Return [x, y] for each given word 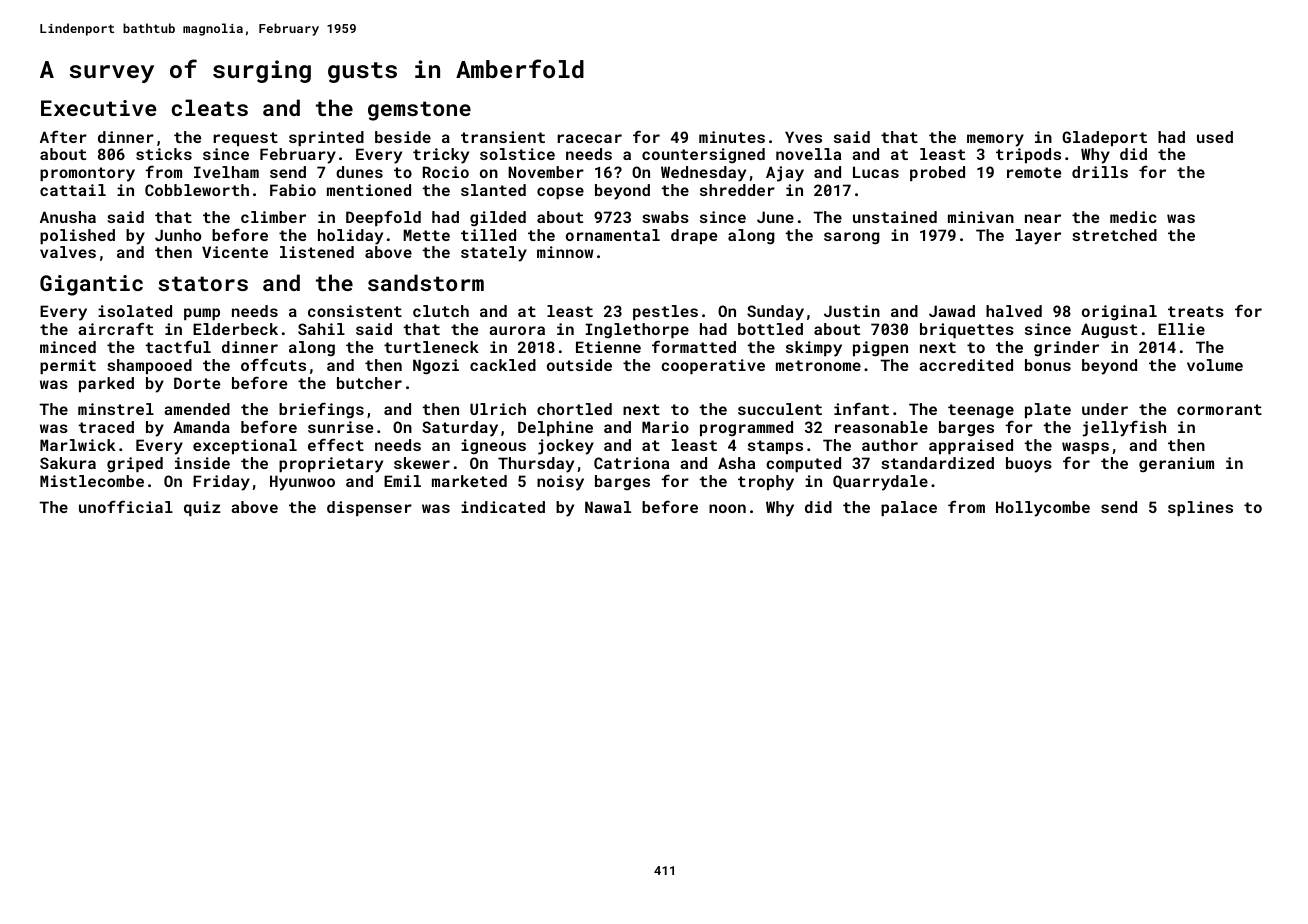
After [63, 136]
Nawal [608, 507]
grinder [1066, 349]
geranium [1176, 465]
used [1215, 137]
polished [77, 236]
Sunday [775, 313]
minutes [732, 137]
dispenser [369, 508]
